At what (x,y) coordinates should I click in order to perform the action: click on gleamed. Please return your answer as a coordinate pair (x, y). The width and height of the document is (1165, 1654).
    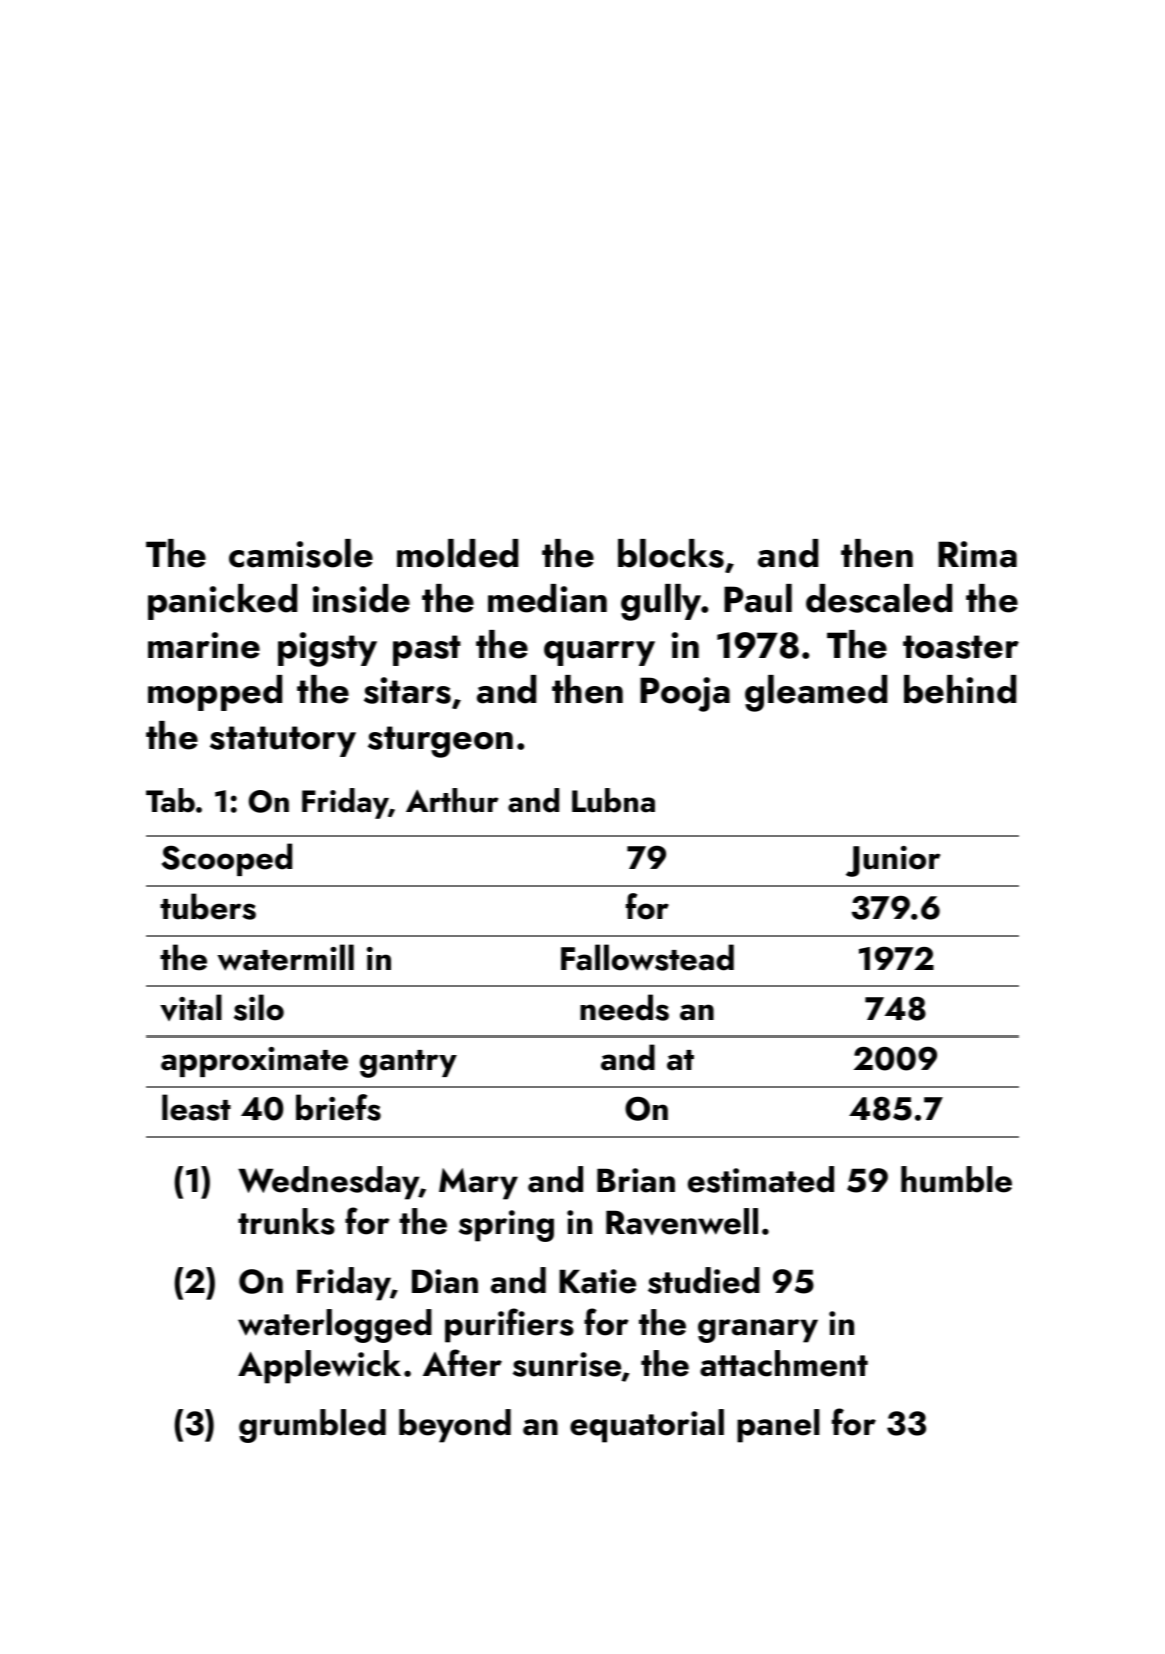
    Looking at the image, I should click on (816, 693).
